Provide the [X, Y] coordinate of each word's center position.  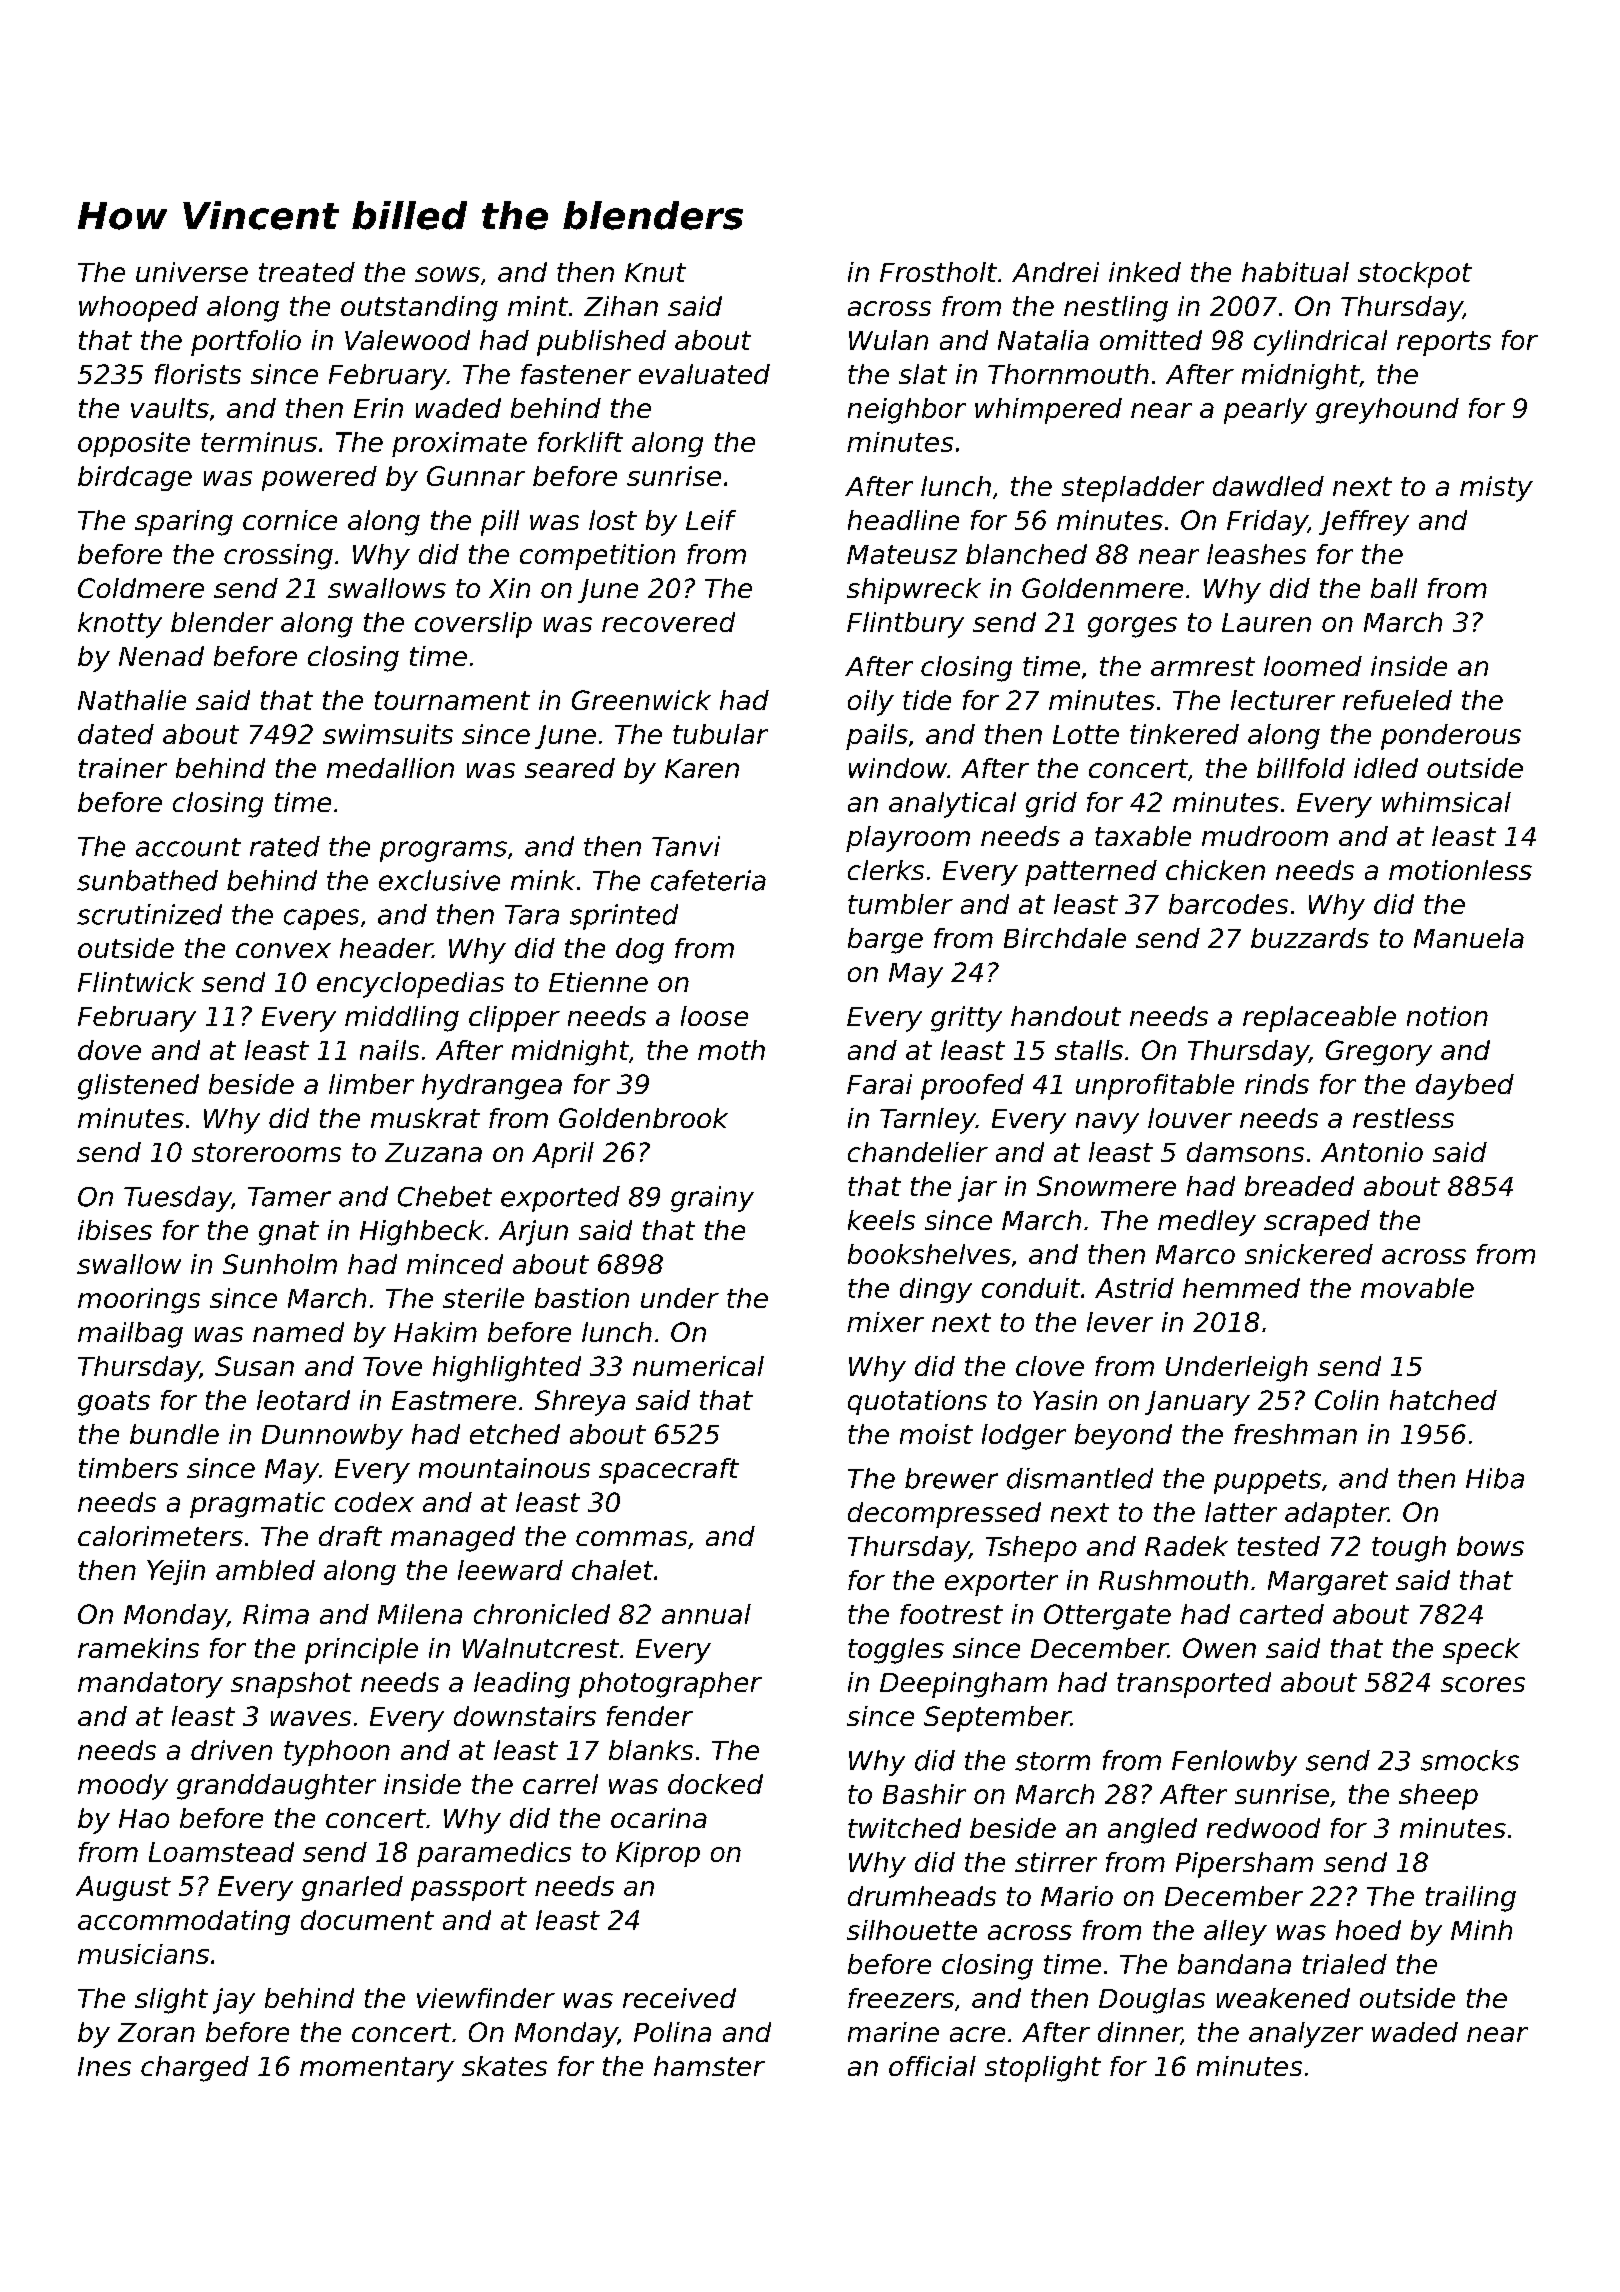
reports [1444, 343]
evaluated [704, 374]
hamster [709, 2066]
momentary [377, 2069]
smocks [1470, 1760]
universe [192, 272]
